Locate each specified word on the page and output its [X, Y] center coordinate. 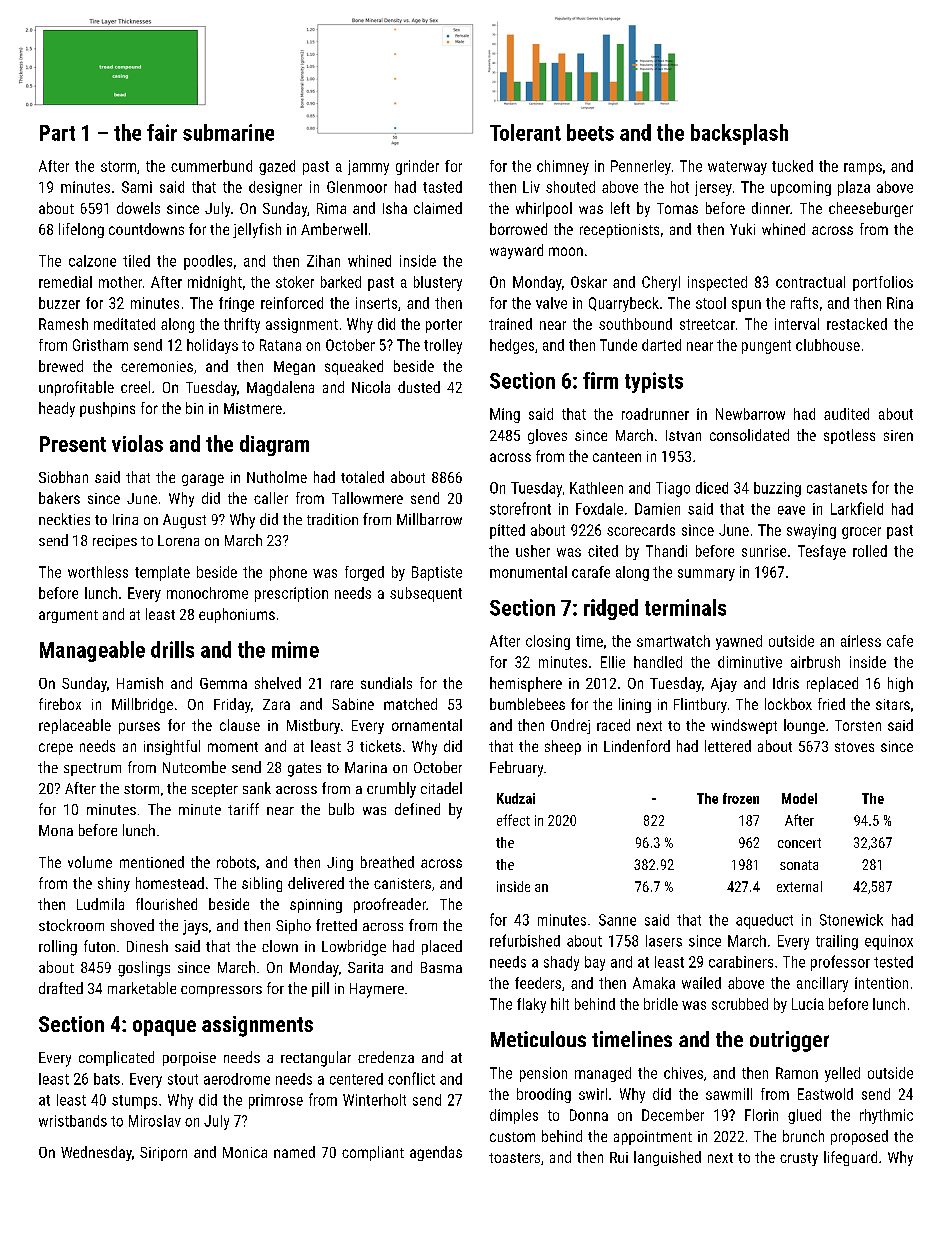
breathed [387, 862]
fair [162, 132]
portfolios [883, 283]
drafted [61, 988]
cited [603, 551]
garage [203, 480]
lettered [728, 746]
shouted [570, 187]
